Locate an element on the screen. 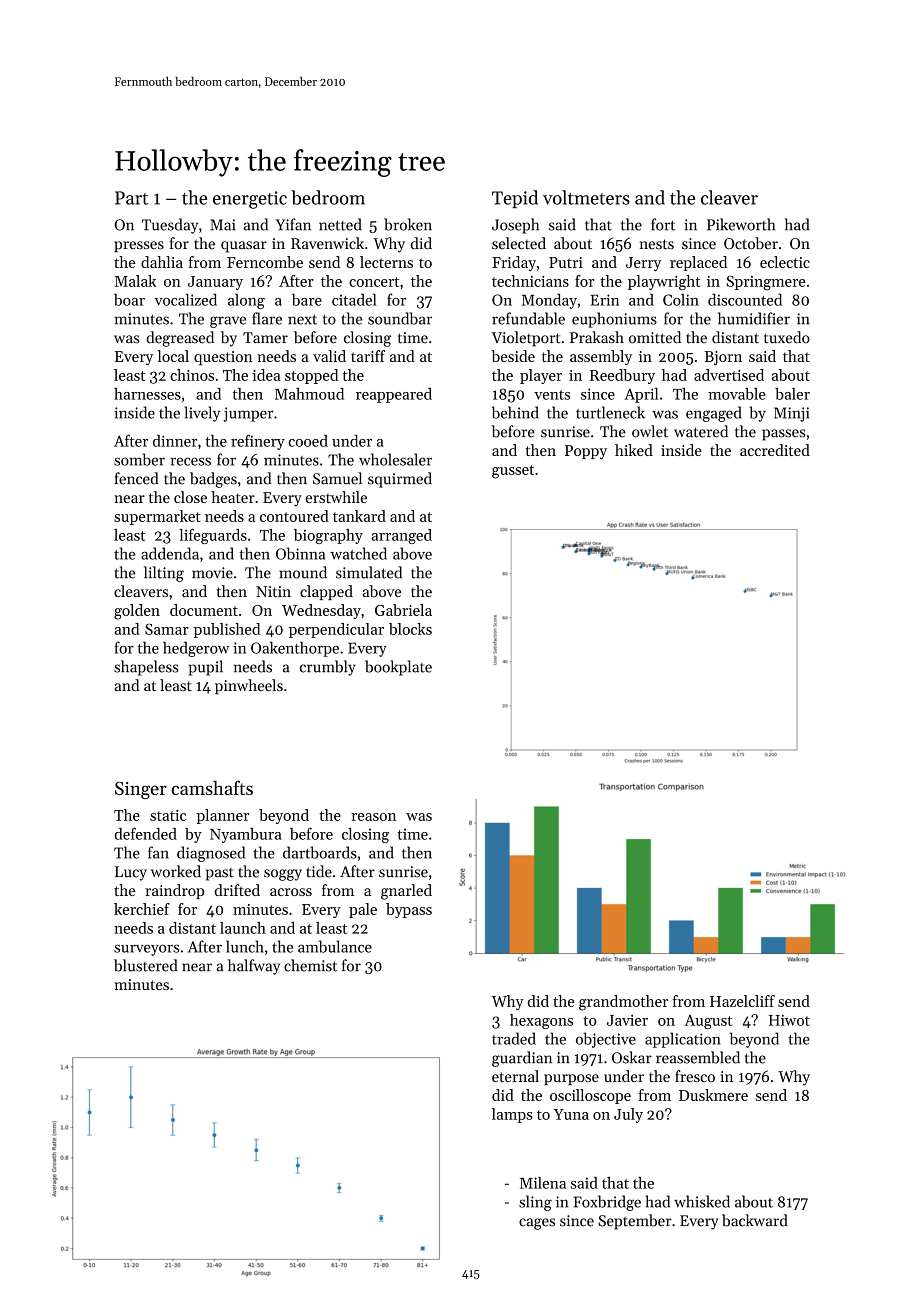 This screenshot has width=924, height=1311. Mai is located at coordinates (223, 225).
